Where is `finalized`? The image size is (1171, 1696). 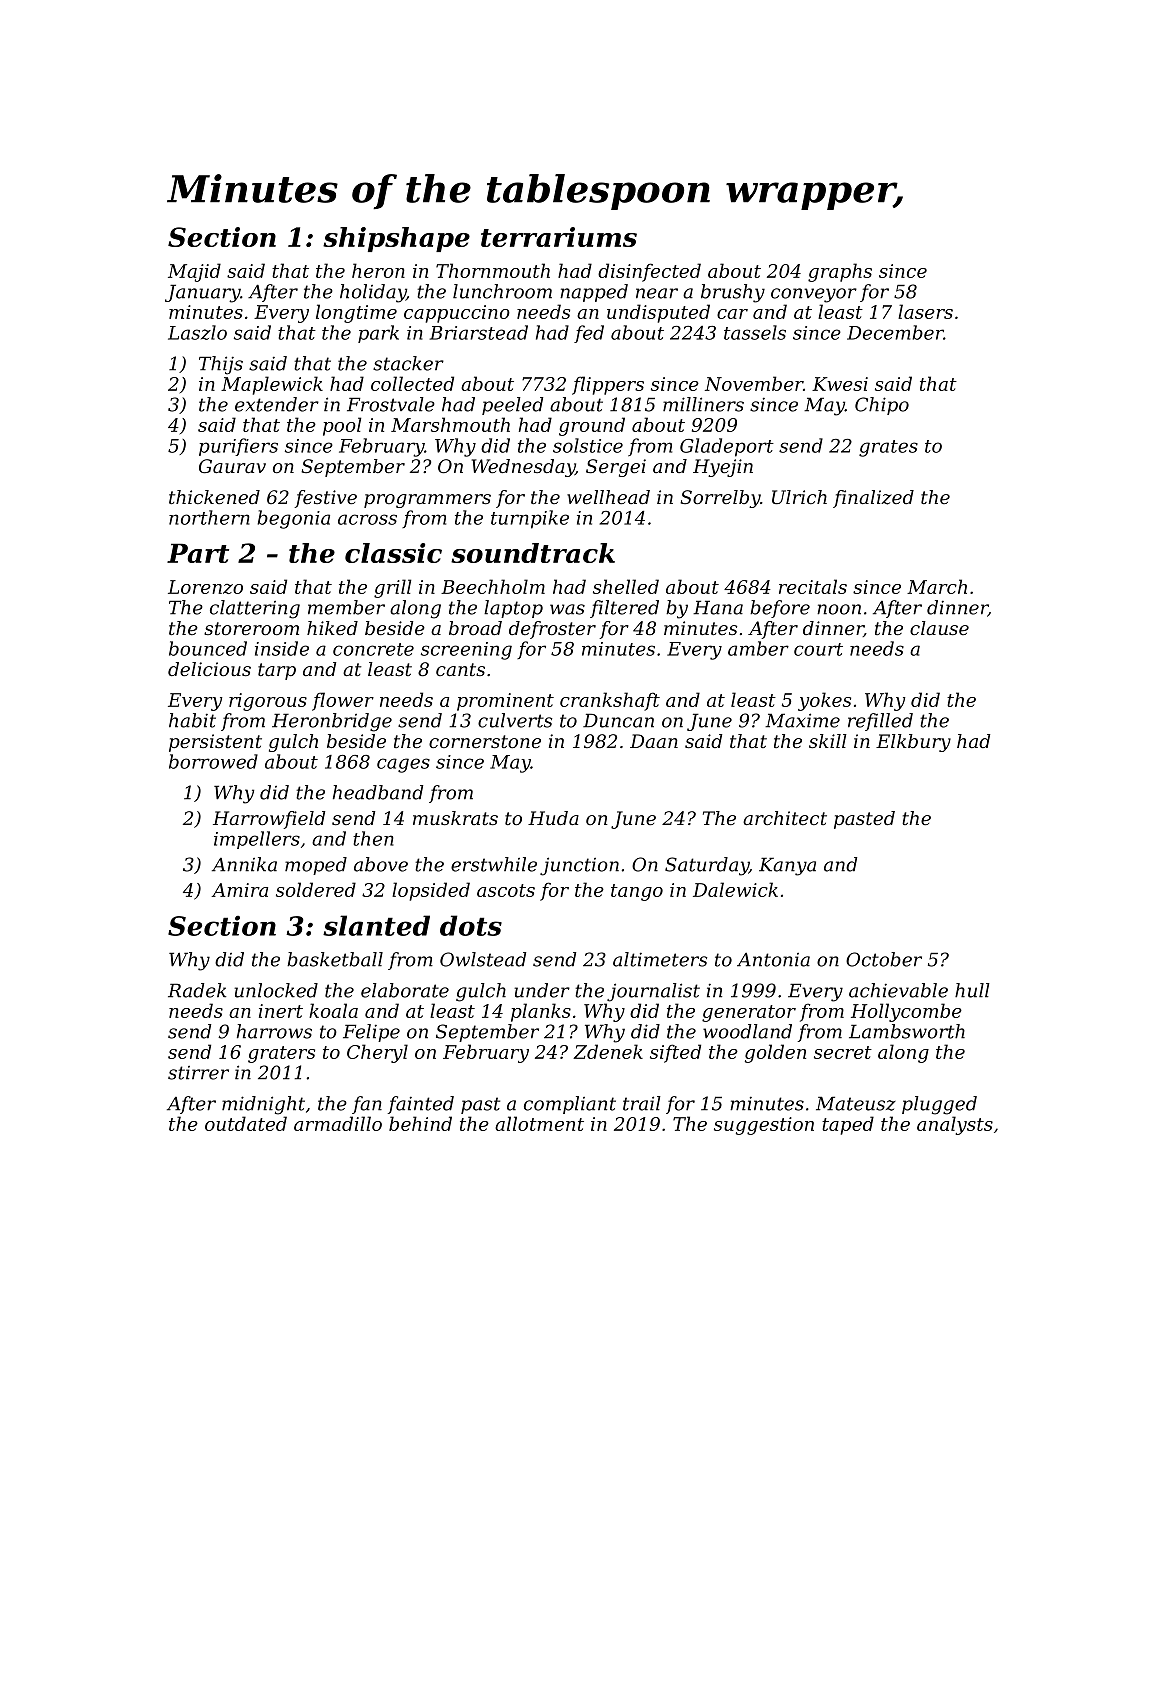 finalized is located at coordinates (873, 499).
